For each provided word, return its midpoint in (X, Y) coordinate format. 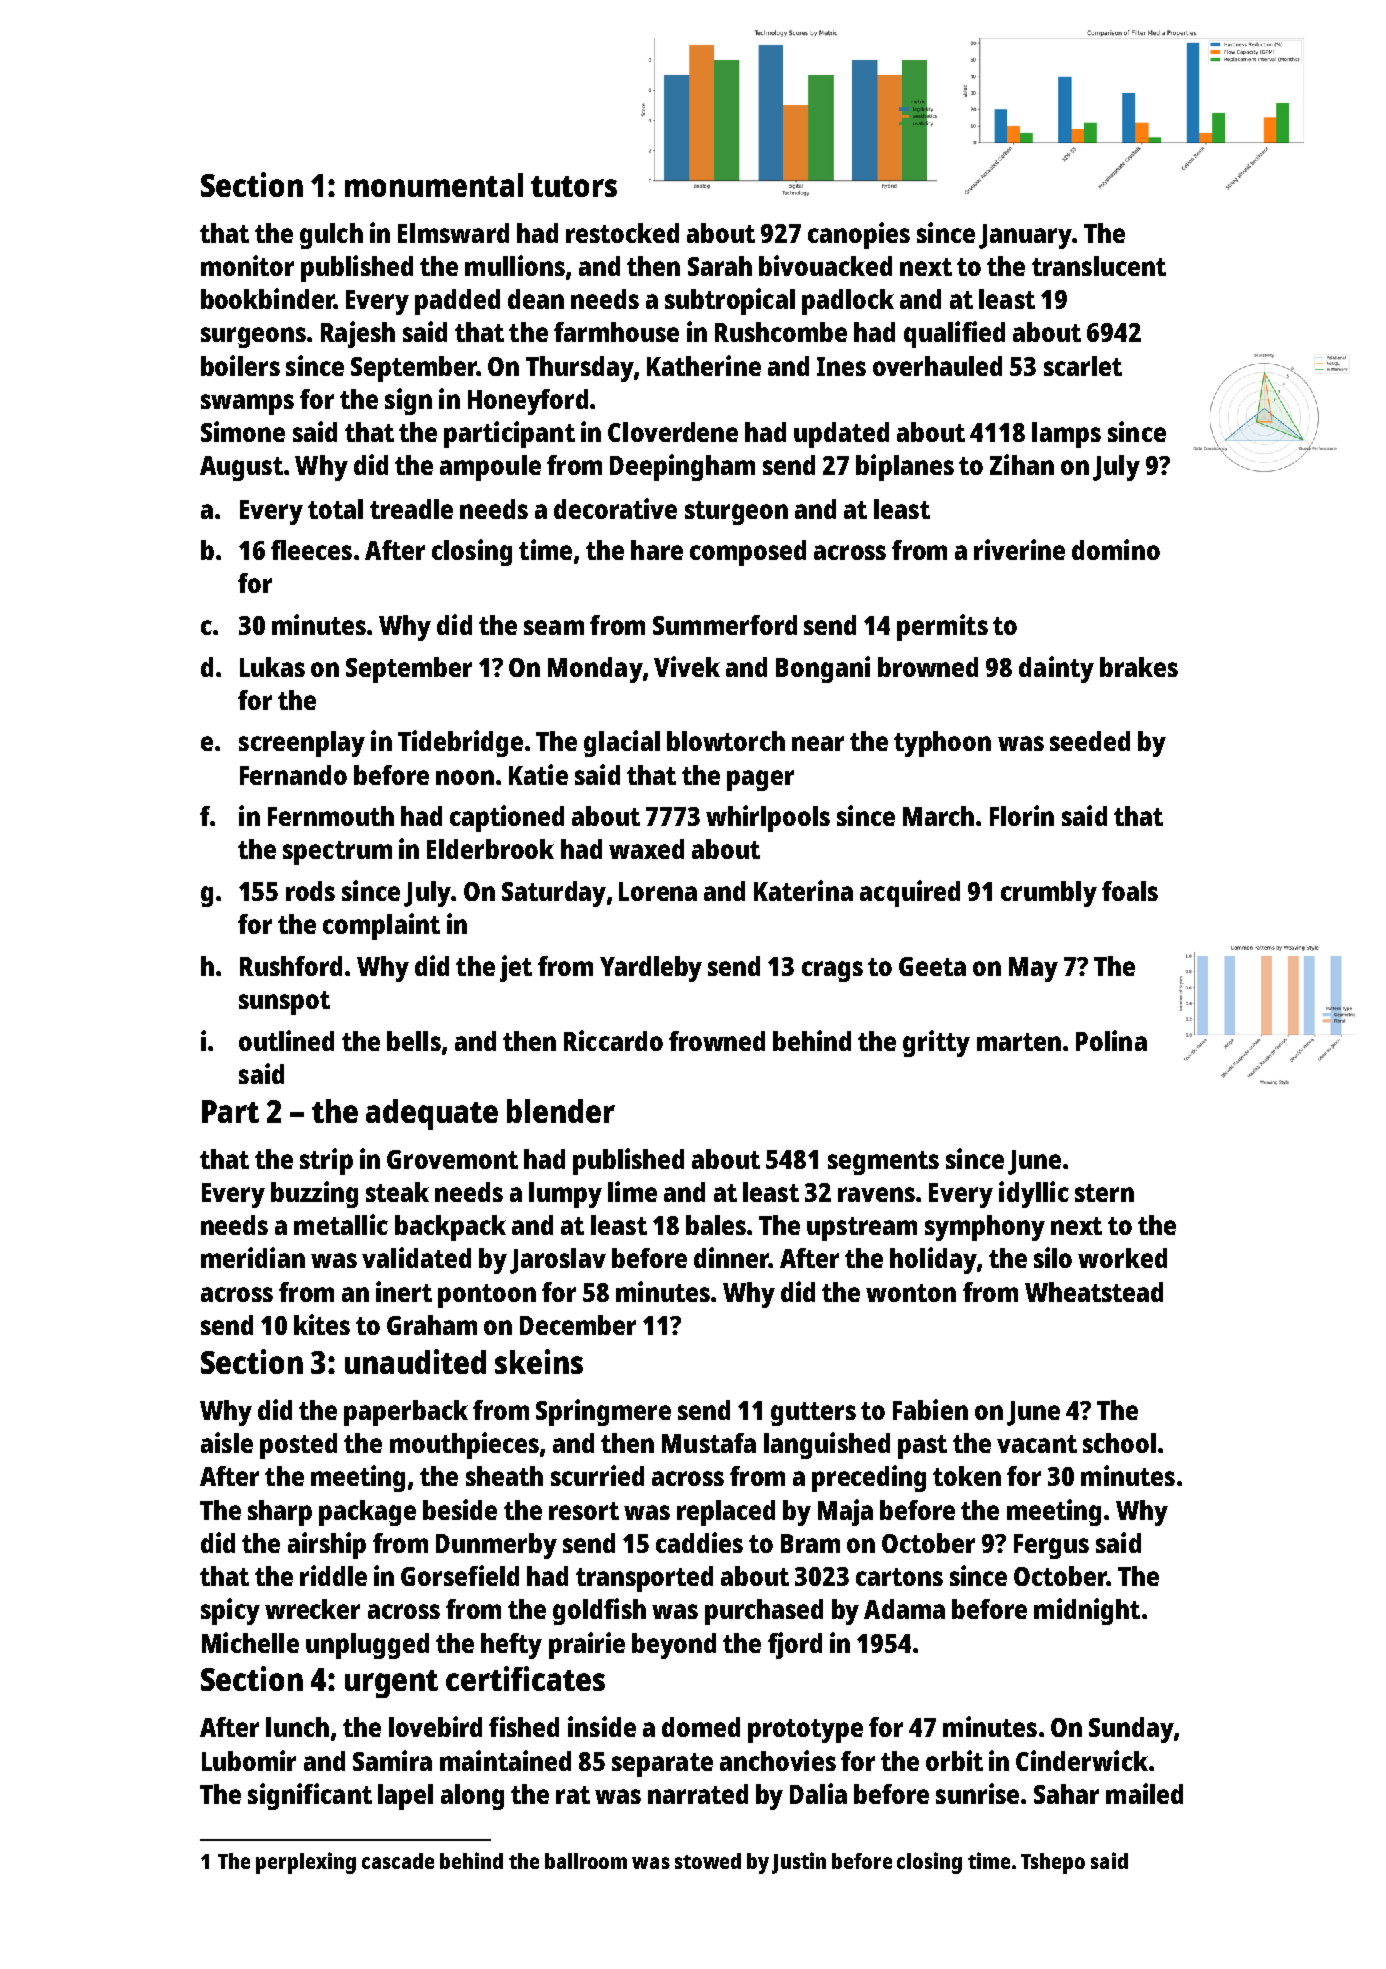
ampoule (490, 468)
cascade (398, 1861)
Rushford (291, 966)
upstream (862, 1229)
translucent (1099, 266)
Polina (1111, 1040)
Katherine (704, 365)
